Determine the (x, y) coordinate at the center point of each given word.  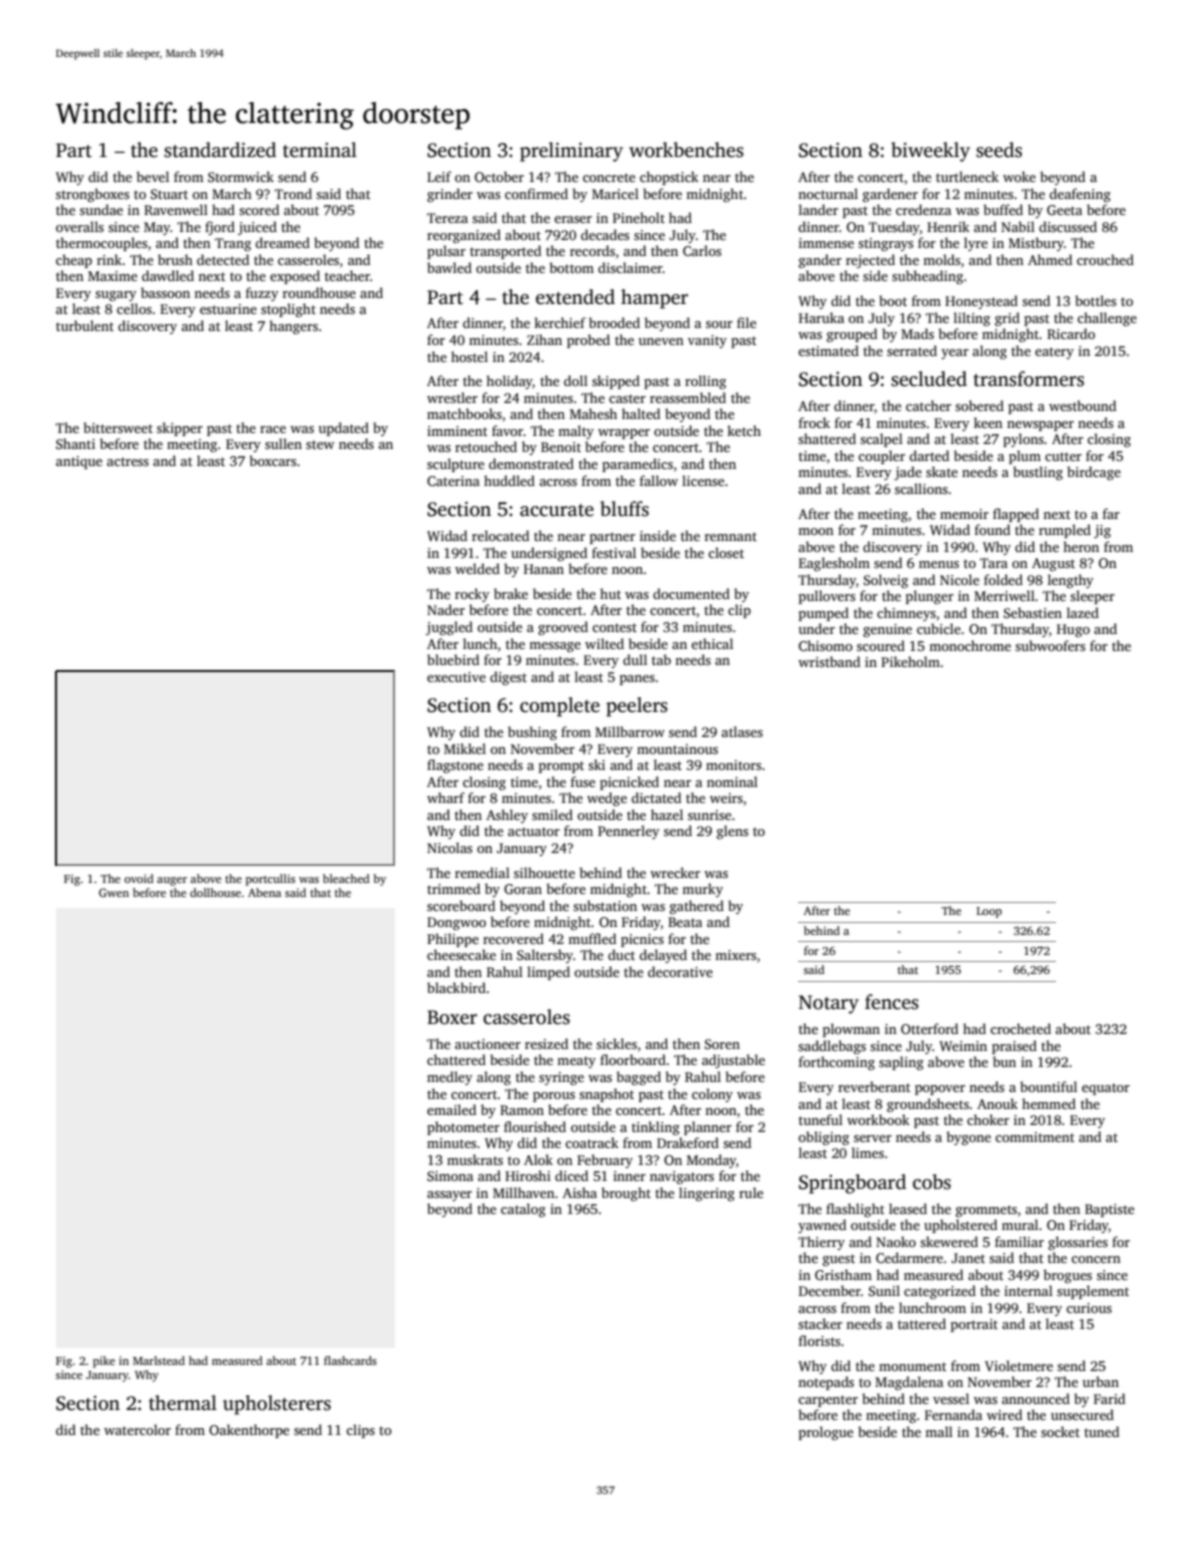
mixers (735, 955)
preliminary (571, 152)
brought (626, 1194)
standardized (220, 150)
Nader (446, 609)
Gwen (114, 892)
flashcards (350, 1360)
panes (637, 680)
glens (732, 832)
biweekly (930, 152)
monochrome (970, 645)
